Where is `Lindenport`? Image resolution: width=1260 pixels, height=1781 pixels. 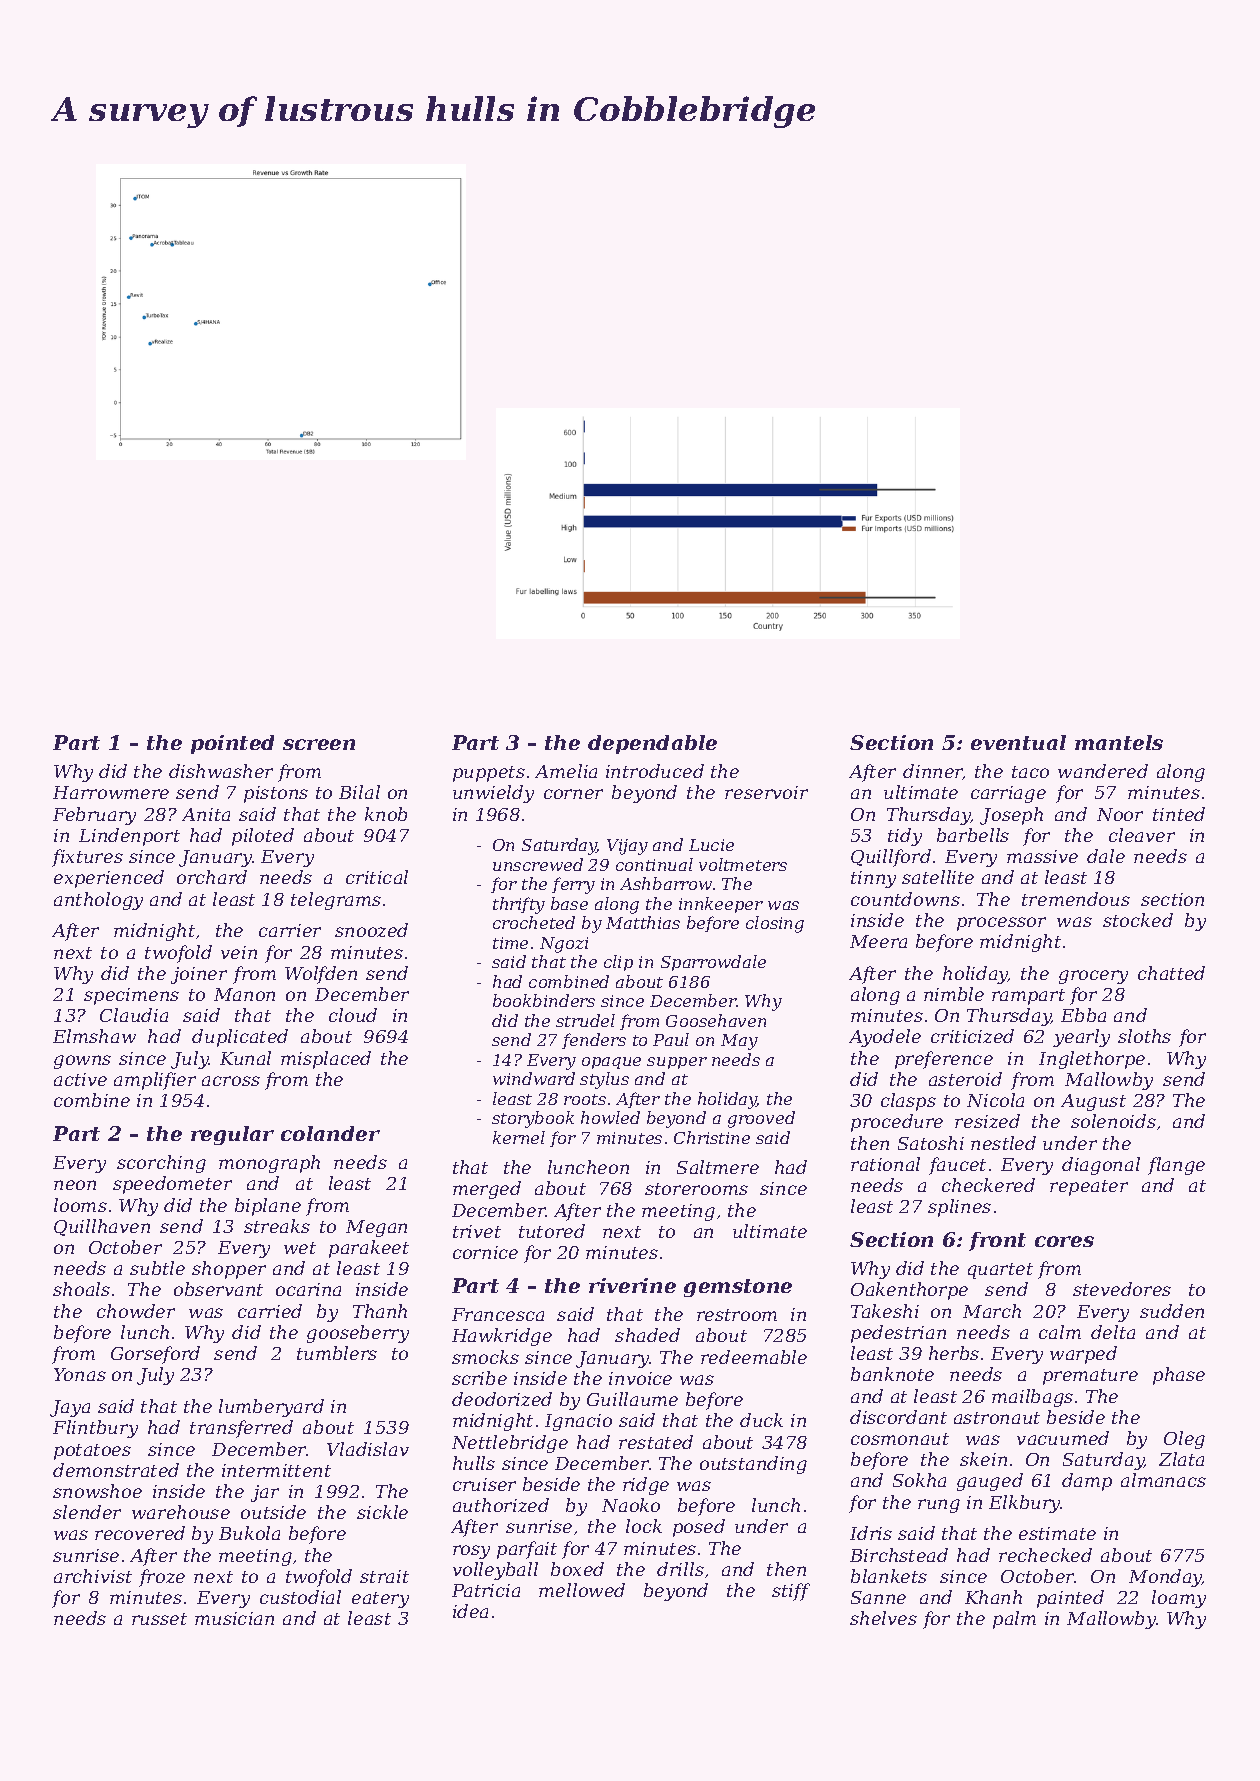
Lindenport is located at coordinates (129, 837).
